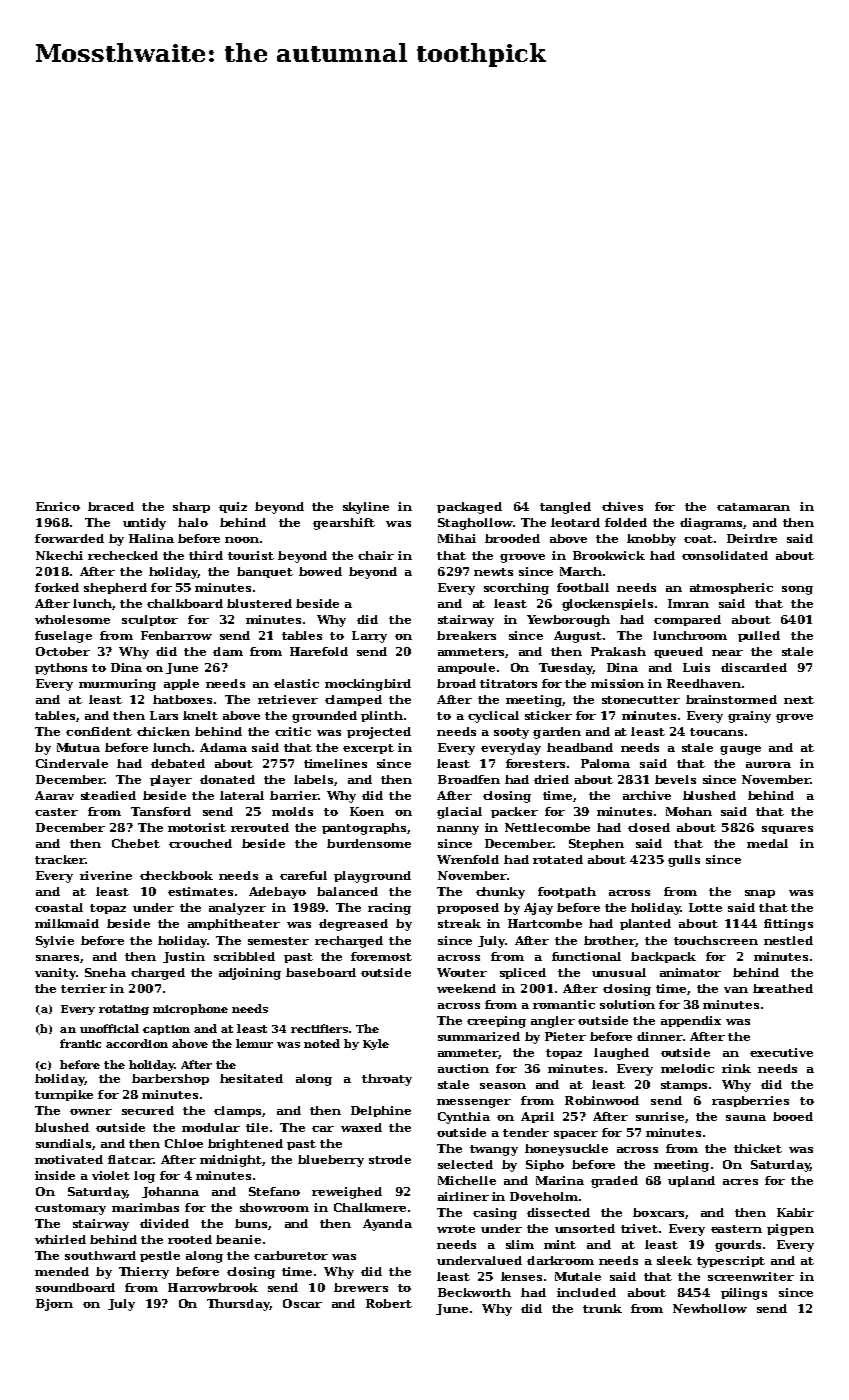 Image resolution: width=849 pixels, height=1400 pixels. I want to click on chives, so click(622, 506).
